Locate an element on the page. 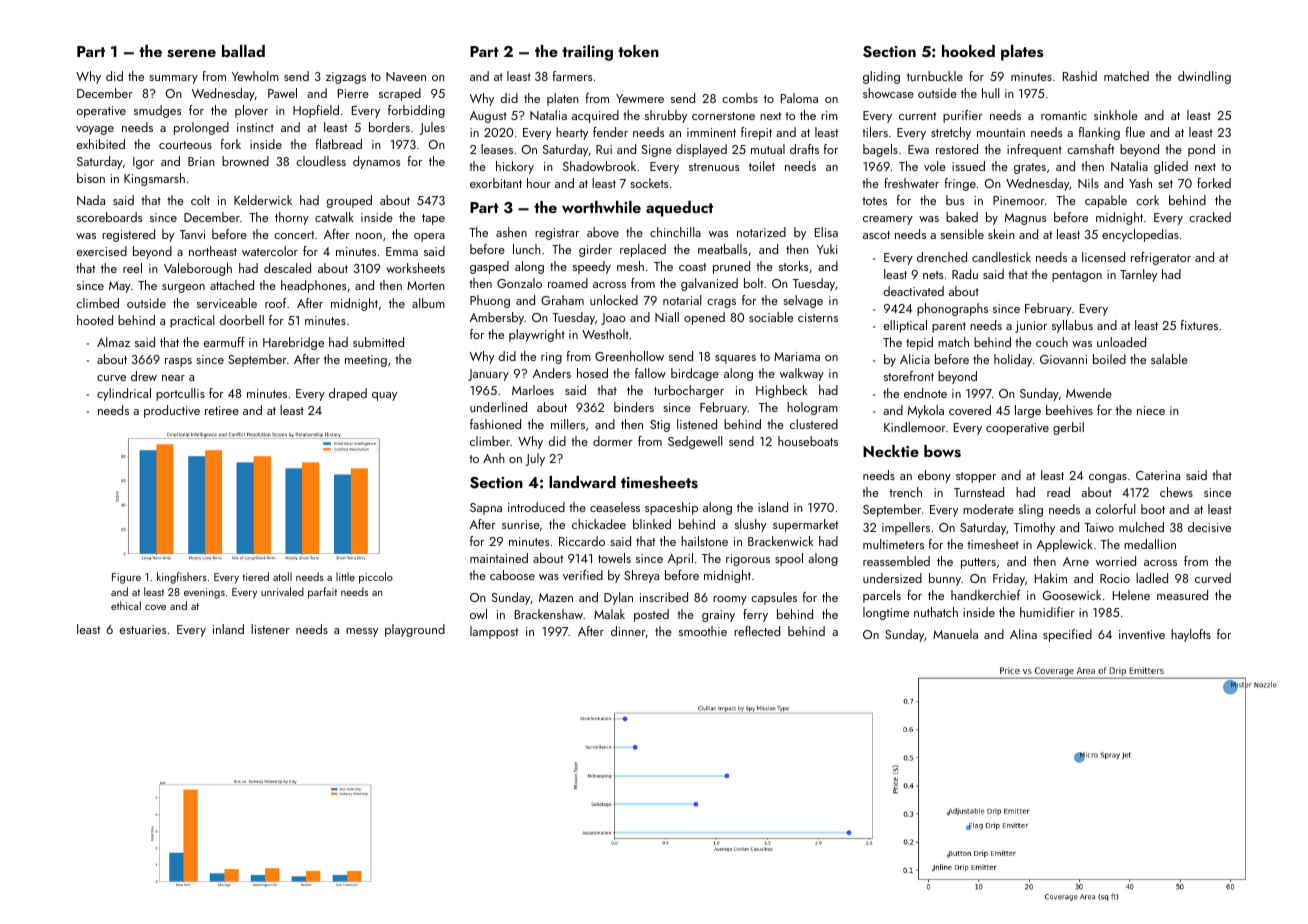 The image size is (1308, 924). estuaries is located at coordinates (142, 629).
